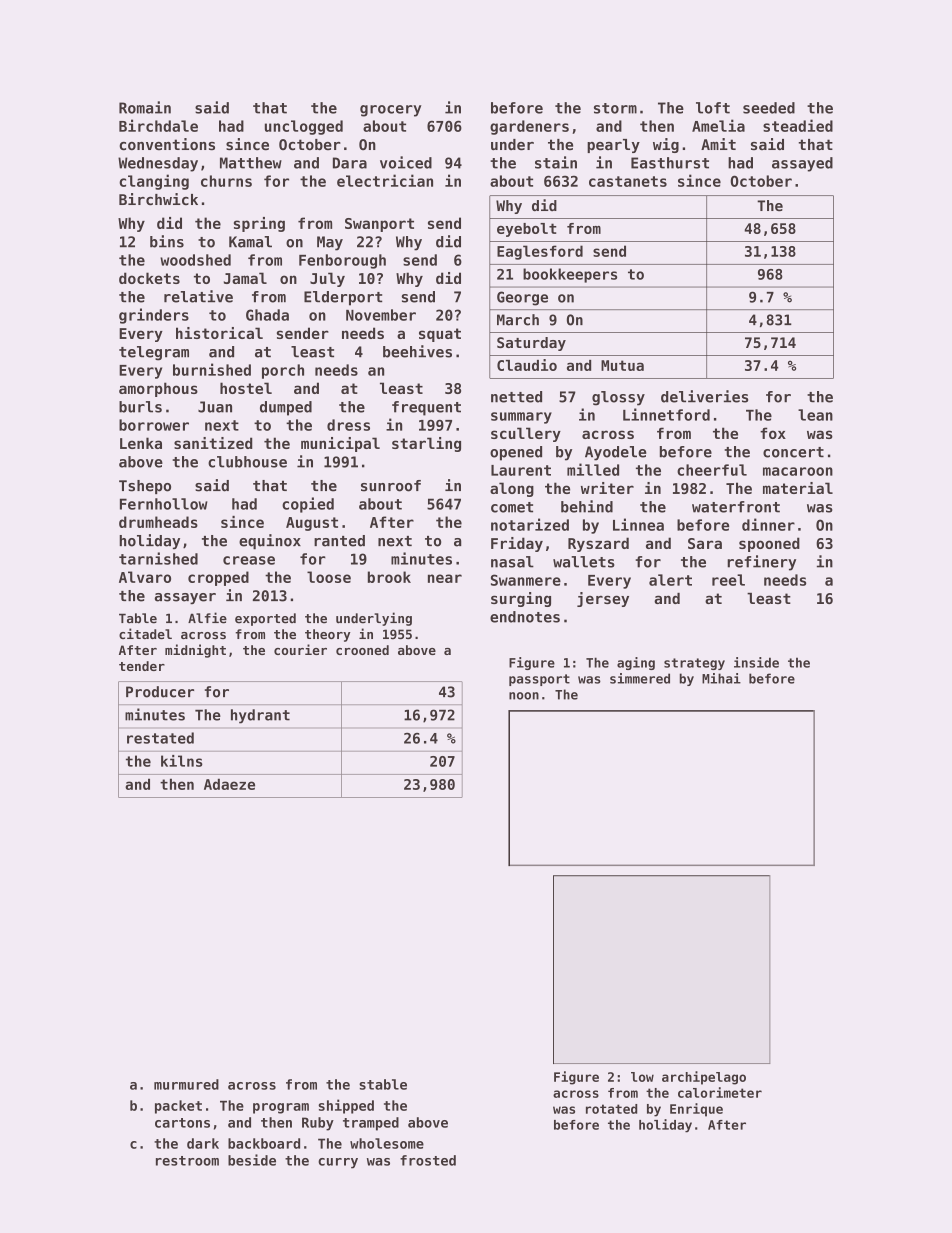  I want to click on noon, so click(524, 696).
